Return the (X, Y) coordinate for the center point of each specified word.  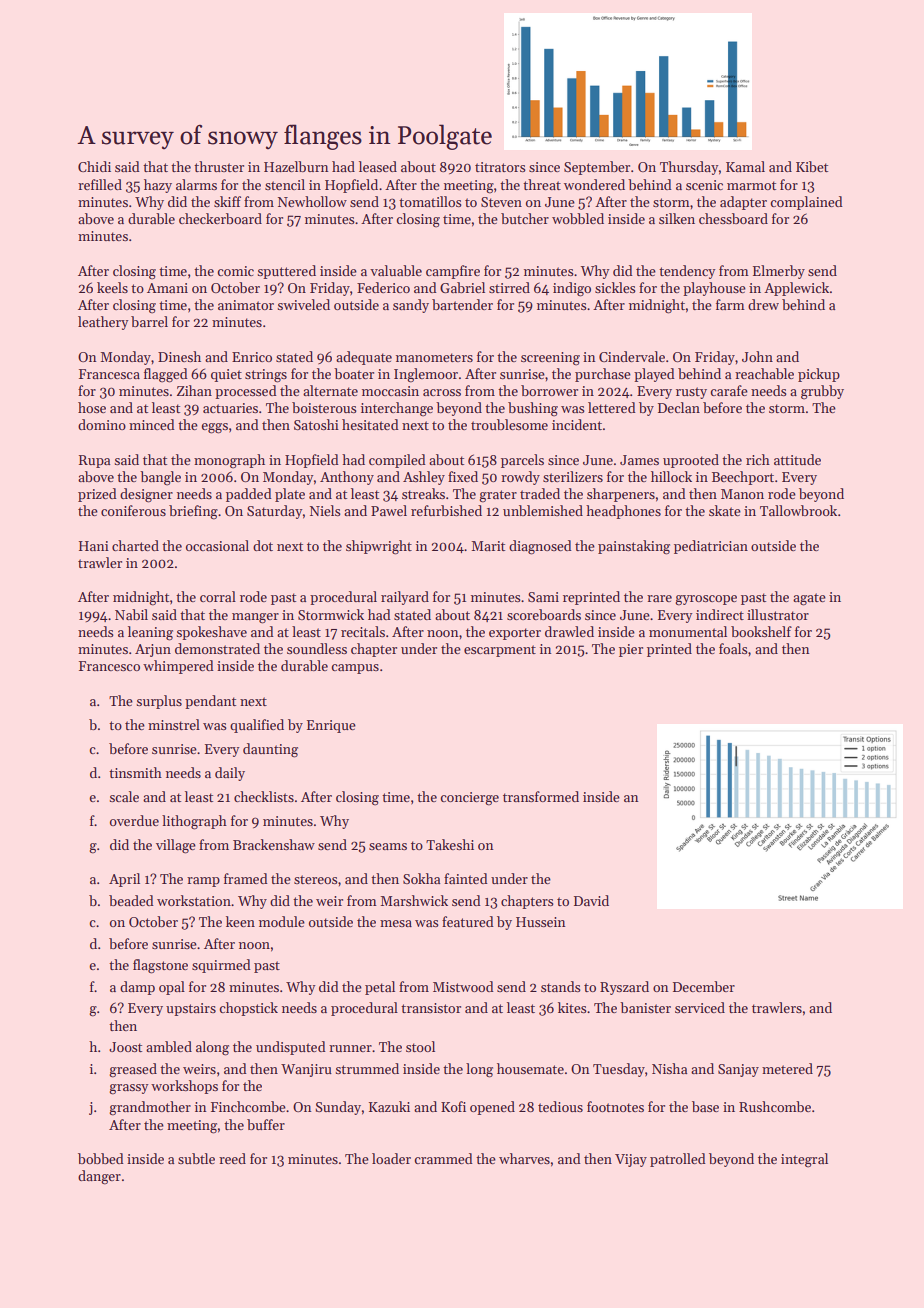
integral (804, 1160)
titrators (500, 167)
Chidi (94, 166)
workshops (184, 1087)
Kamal (745, 166)
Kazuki (389, 1106)
